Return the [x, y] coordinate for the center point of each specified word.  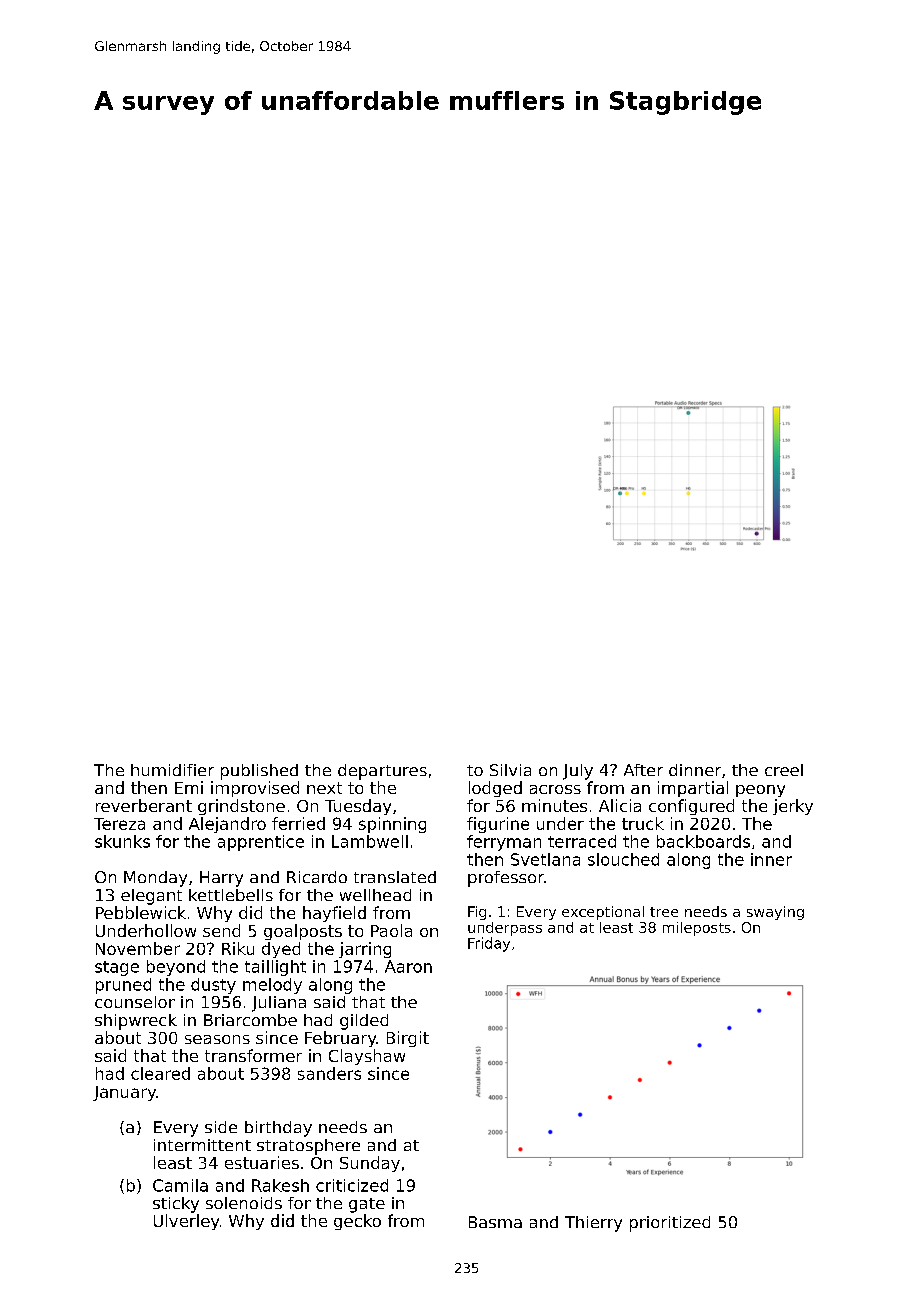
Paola [391, 930]
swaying [775, 913]
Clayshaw [367, 1057]
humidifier [172, 770]
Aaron [408, 966]
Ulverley [186, 1222]
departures [382, 772]
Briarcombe [250, 1020]
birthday [278, 1129]
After [643, 770]
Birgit [408, 1039]
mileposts [697, 929]
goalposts [303, 932]
